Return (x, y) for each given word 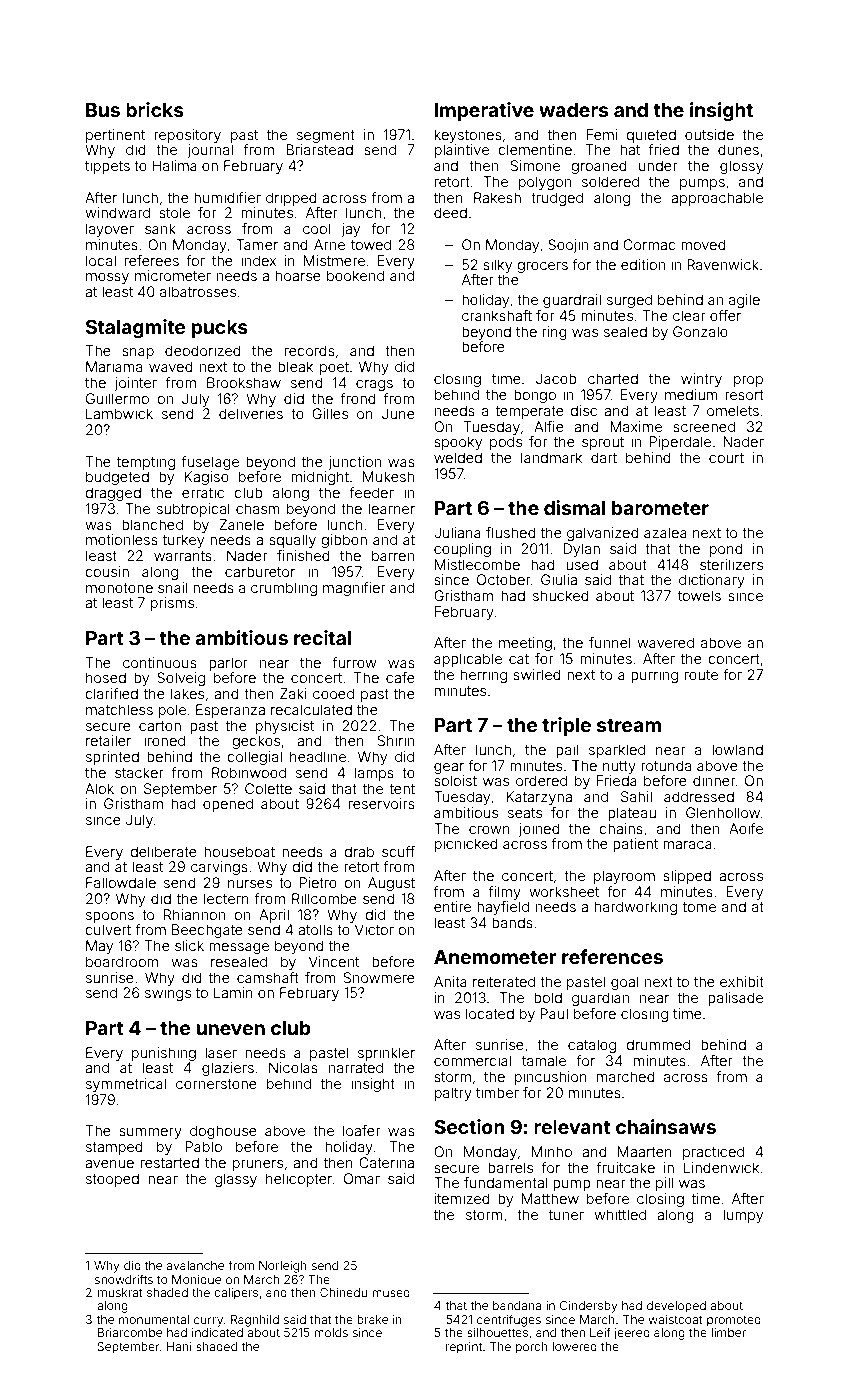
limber (728, 1332)
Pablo (204, 1146)
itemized (462, 1198)
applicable (468, 660)
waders (573, 110)
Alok (99, 788)
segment (326, 136)
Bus (103, 110)
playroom (624, 877)
